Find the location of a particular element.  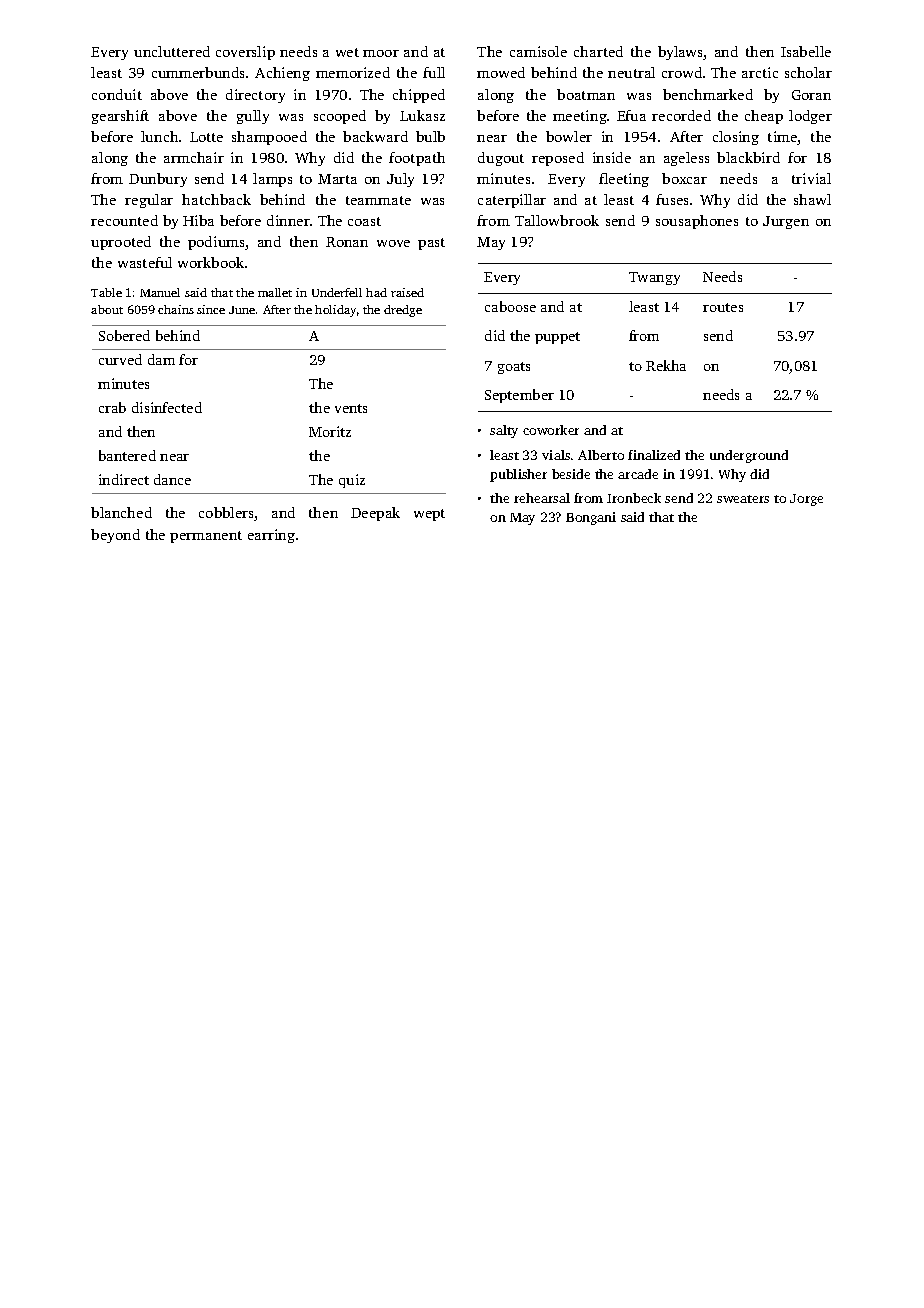

September is located at coordinates (519, 396).
